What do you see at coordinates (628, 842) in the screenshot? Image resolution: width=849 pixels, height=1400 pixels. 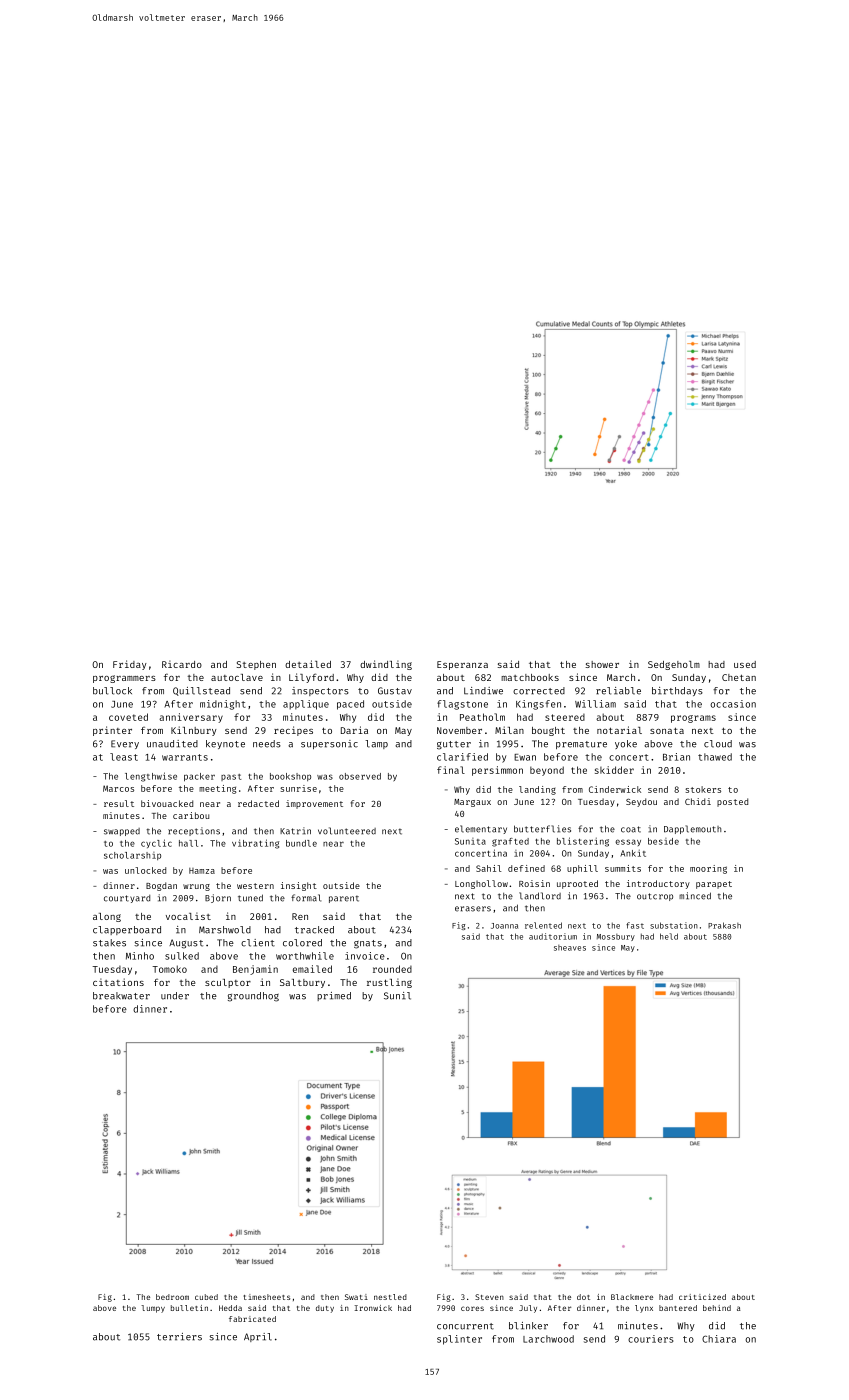 I see `essay` at bounding box center [628, 842].
